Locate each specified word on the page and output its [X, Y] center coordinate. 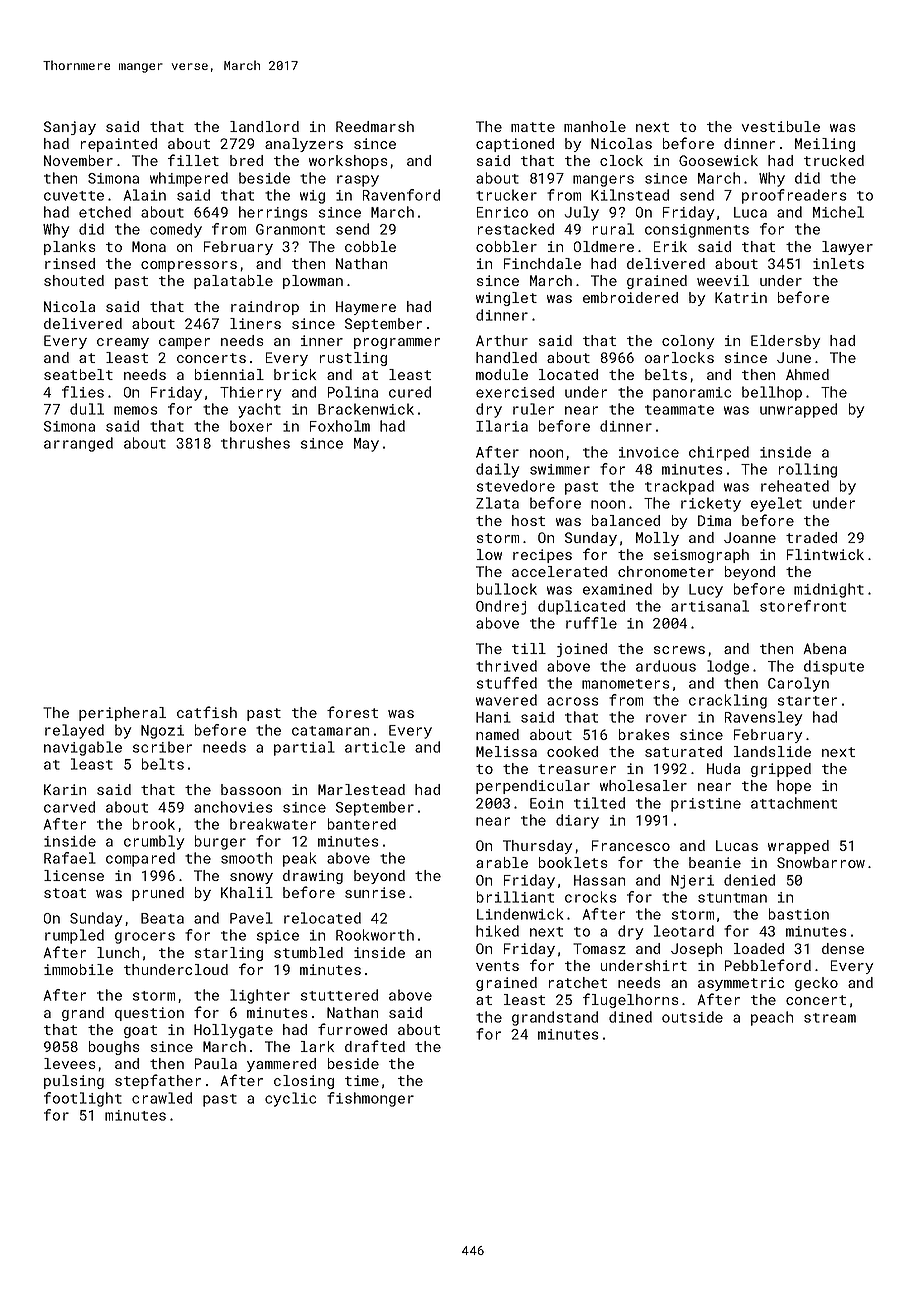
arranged [78, 444]
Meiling [825, 145]
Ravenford [401, 195]
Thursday [538, 847]
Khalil [247, 892]
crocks [591, 897]
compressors [189, 266]
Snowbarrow [821, 862]
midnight [829, 590]
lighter [260, 996]
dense [843, 948]
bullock [507, 589]
